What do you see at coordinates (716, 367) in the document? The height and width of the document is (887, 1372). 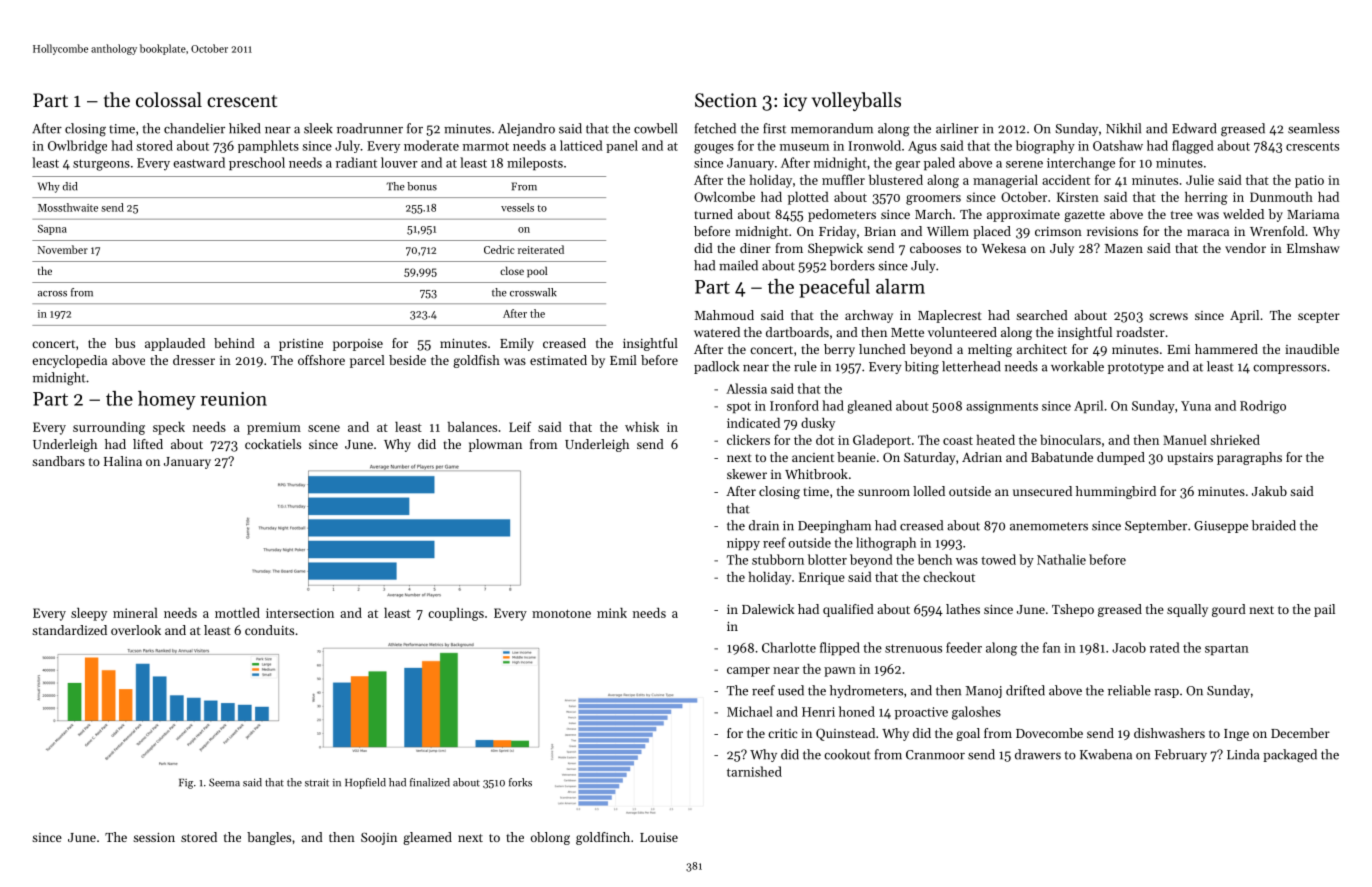 I see `padlock` at bounding box center [716, 367].
